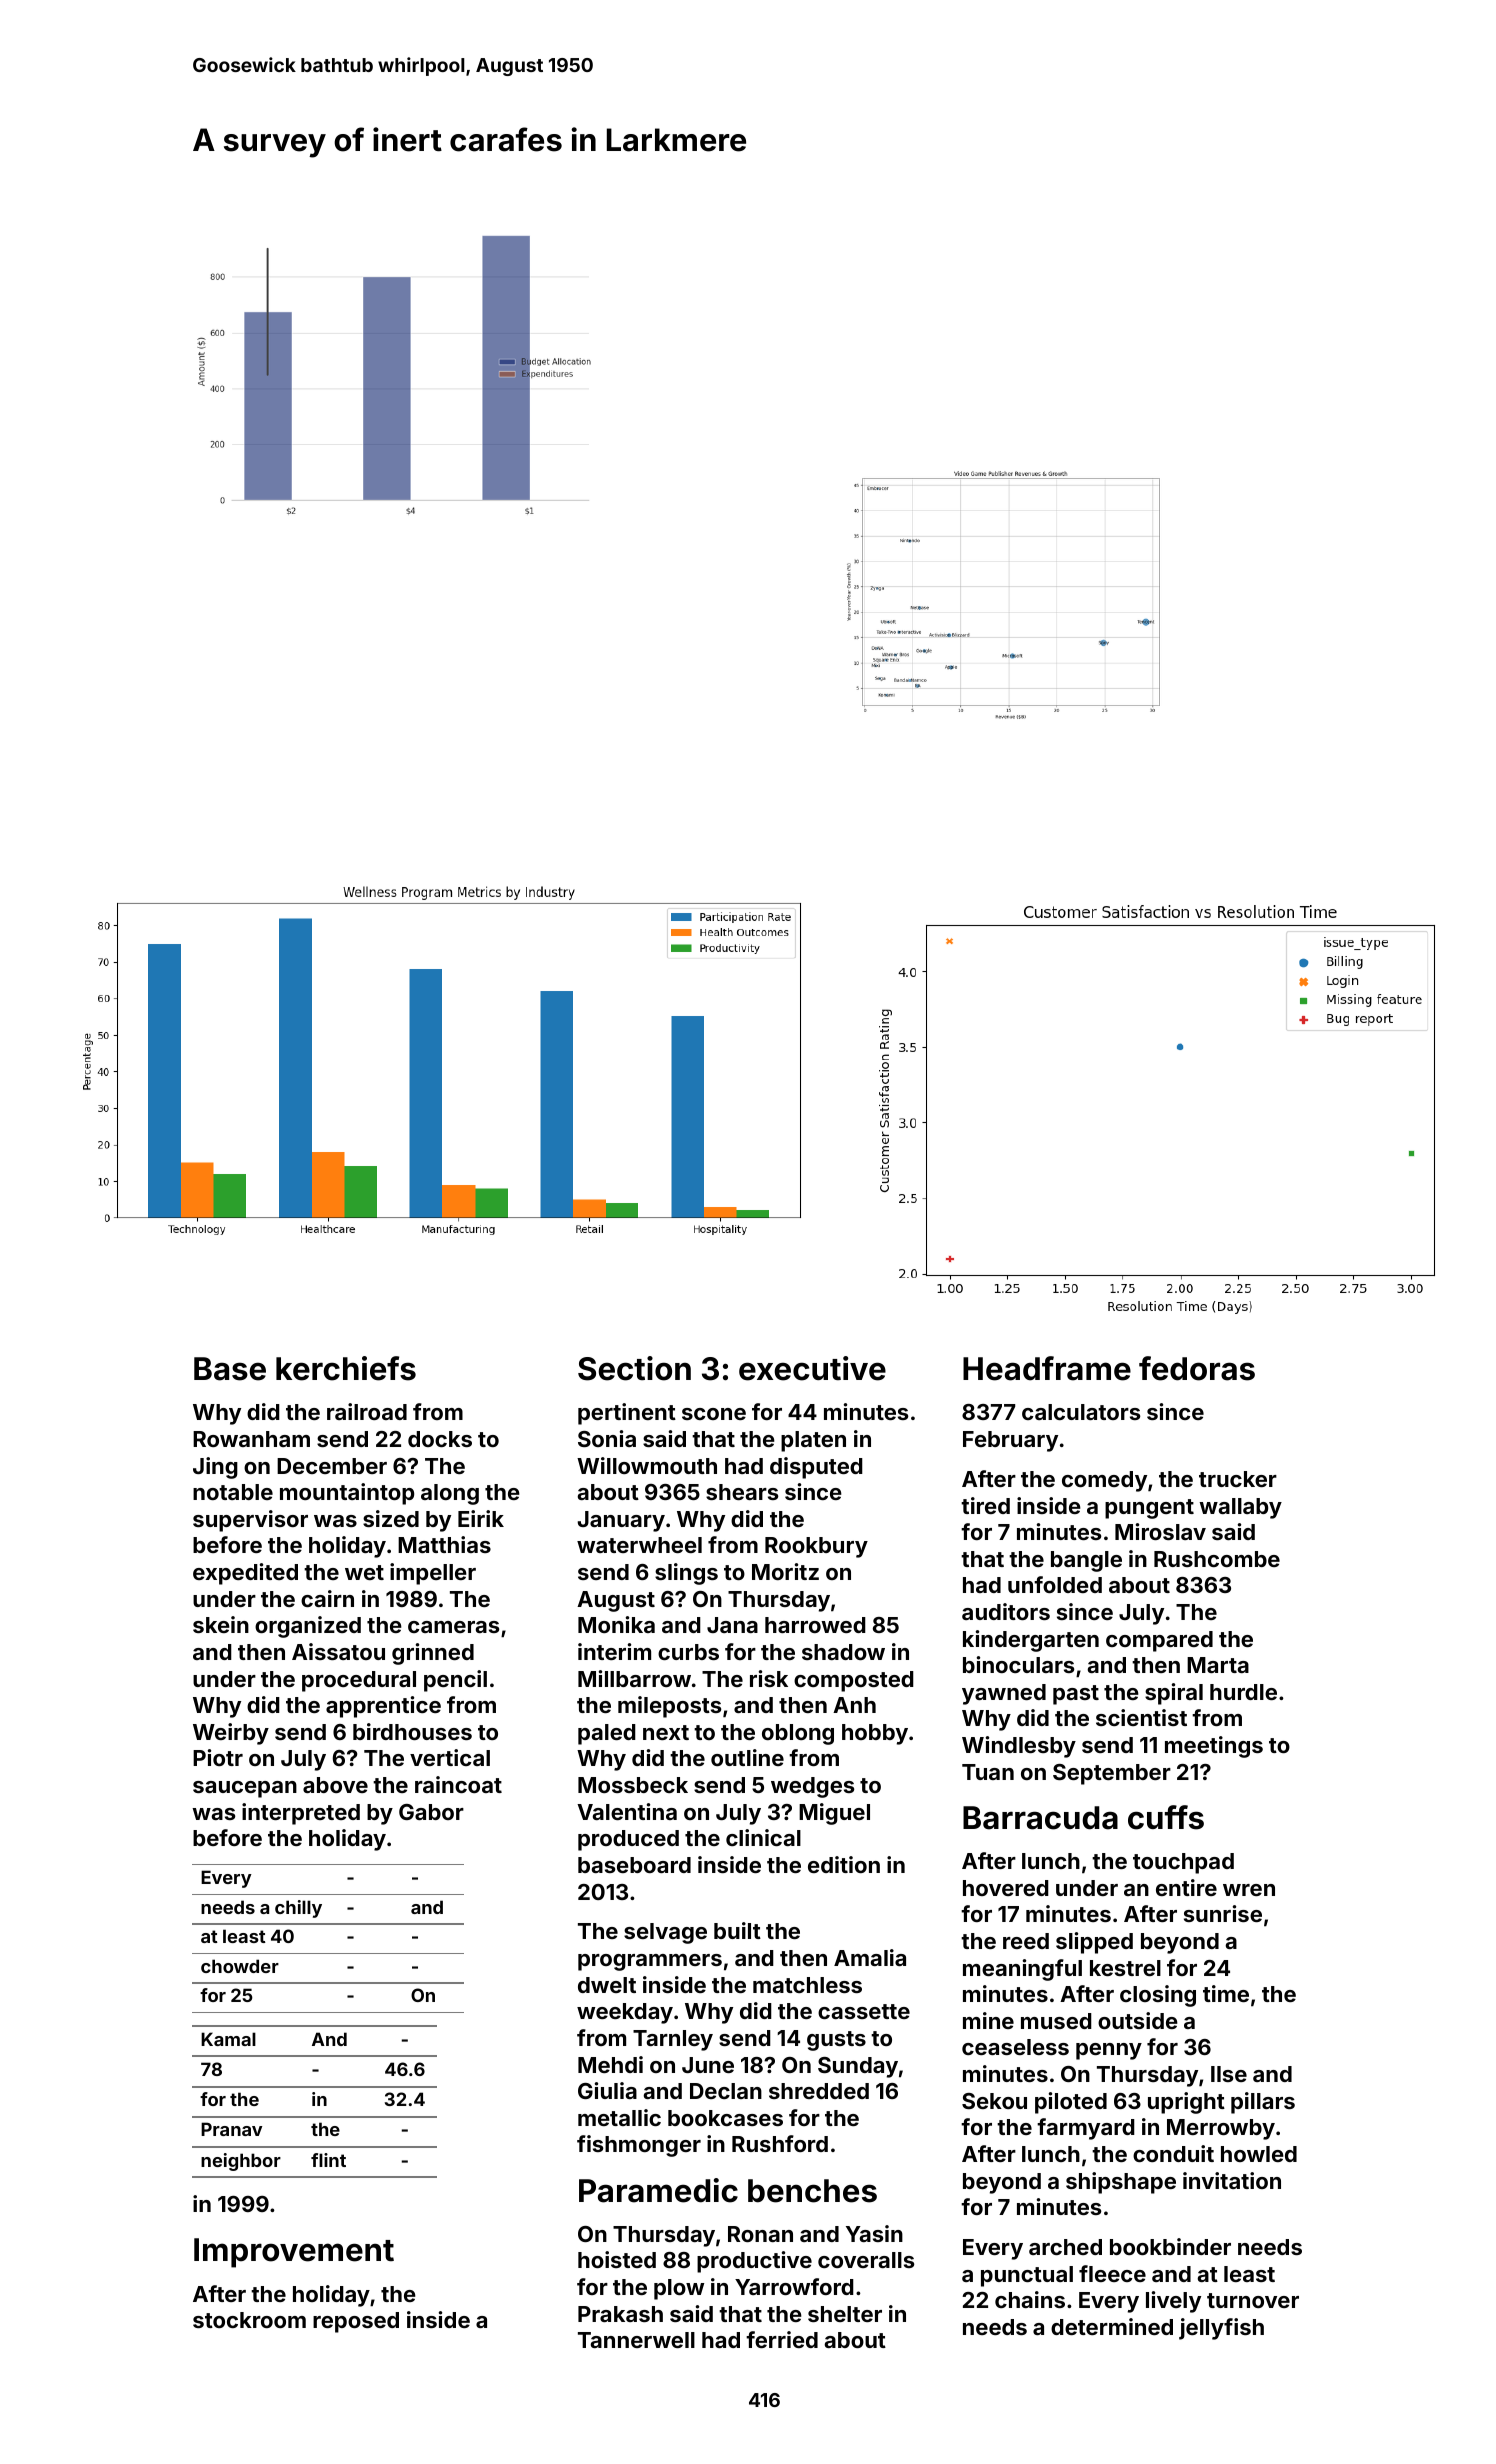 The width and height of the document is (1496, 2464). Describe the element at coordinates (836, 2041) in the document. I see `gusts` at that location.
